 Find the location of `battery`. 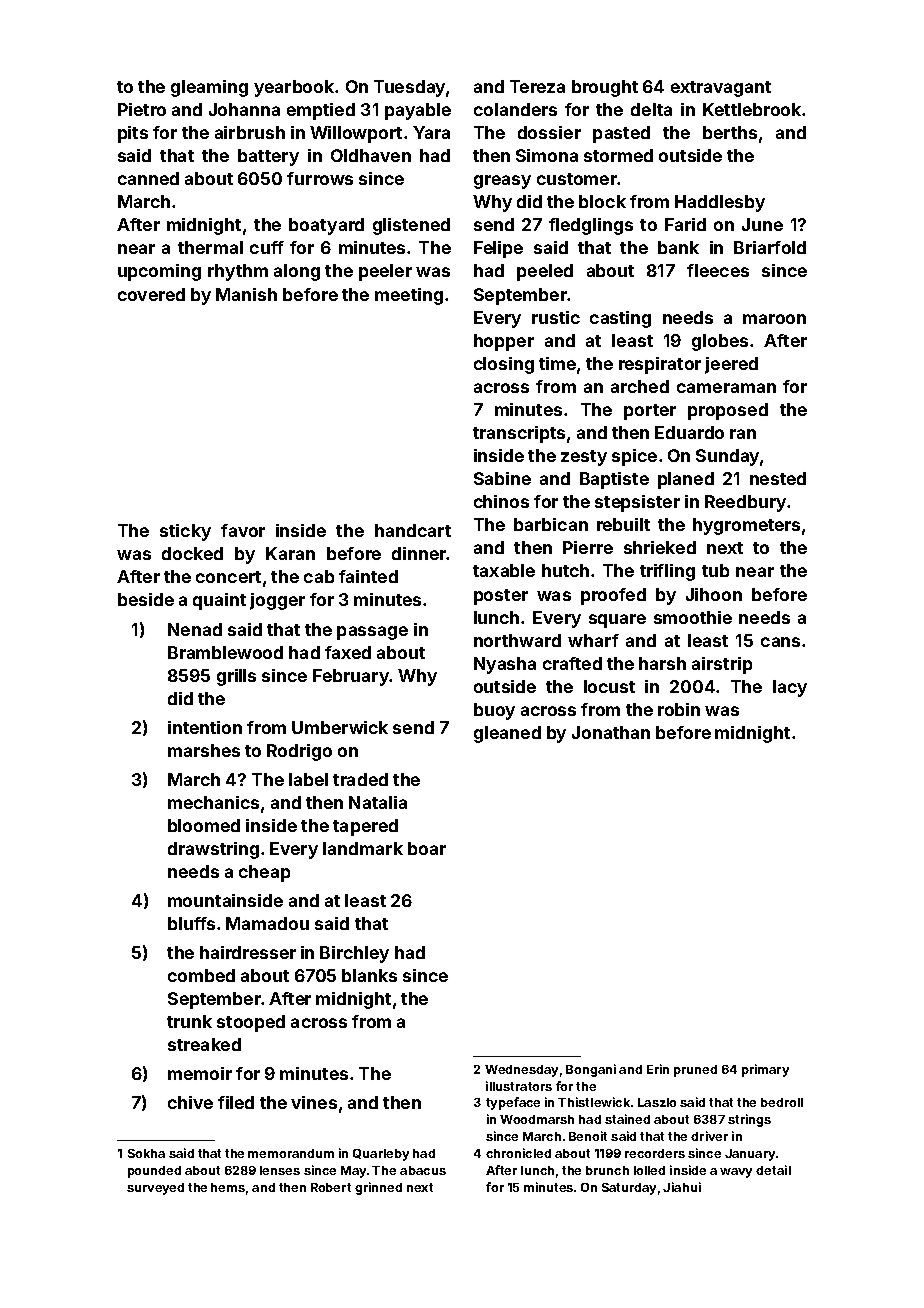

battery is located at coordinates (268, 157).
